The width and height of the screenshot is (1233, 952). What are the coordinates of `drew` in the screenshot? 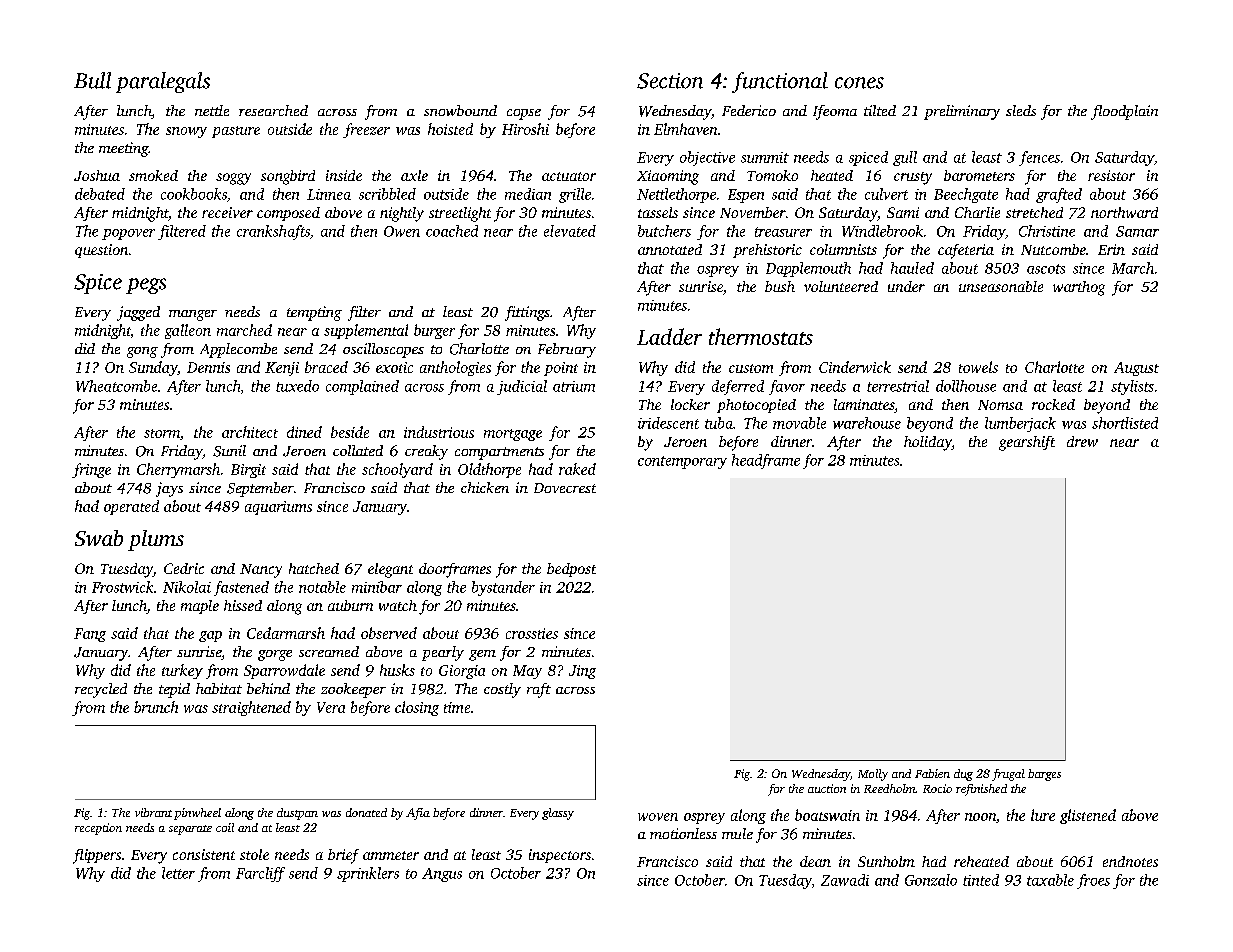 It's located at (1082, 441).
